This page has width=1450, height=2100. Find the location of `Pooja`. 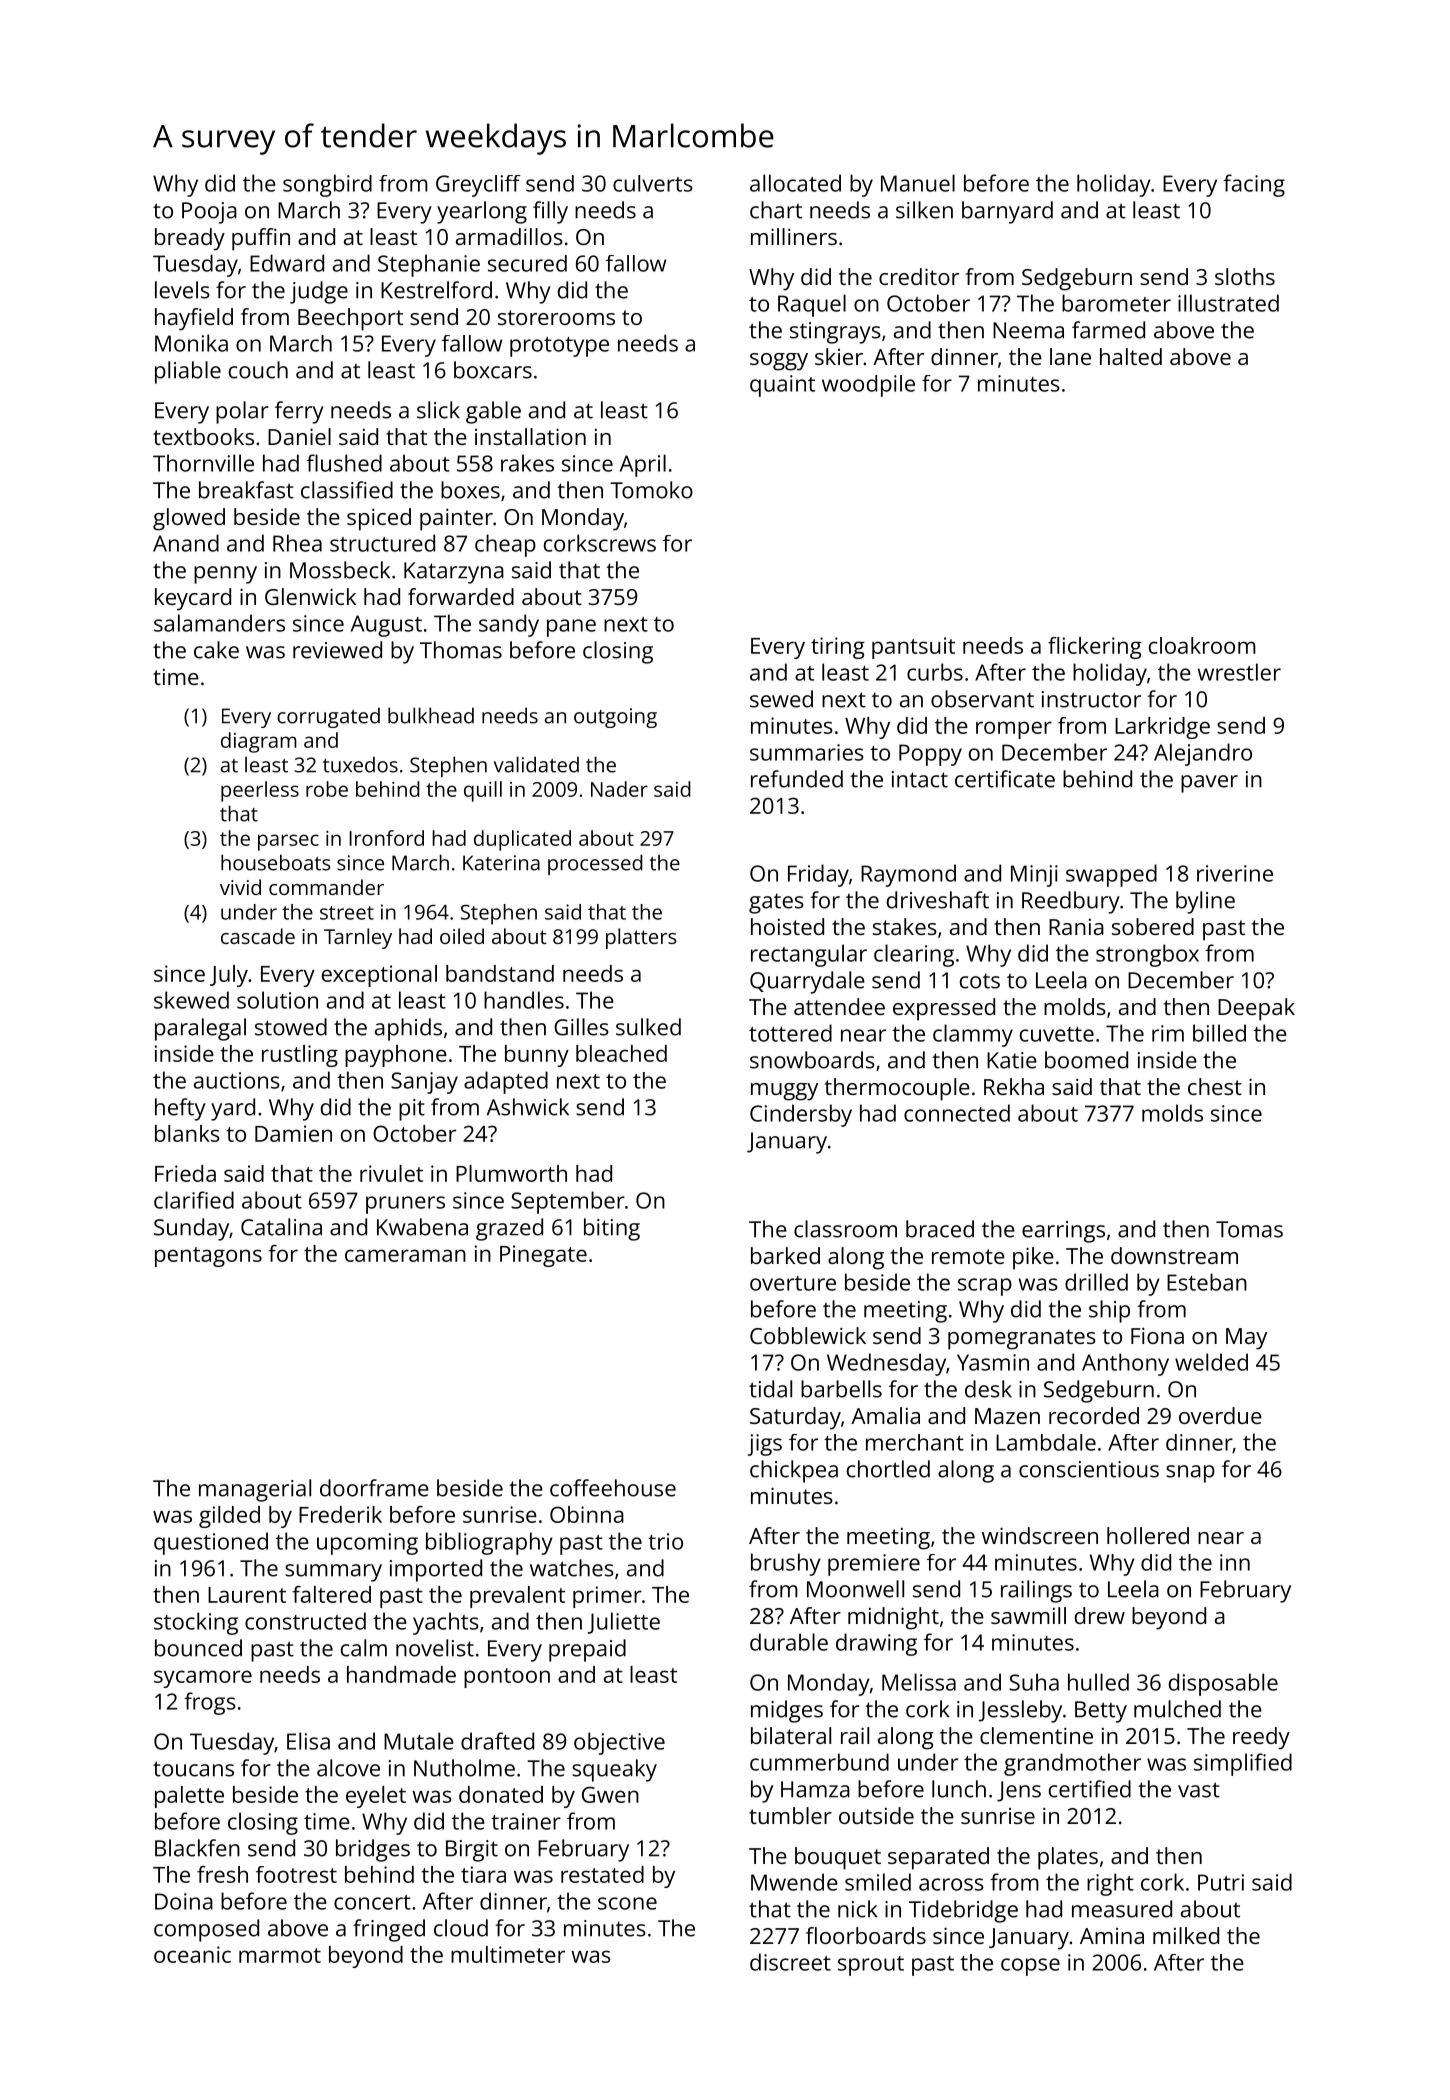

Pooja is located at coordinates (209, 213).
